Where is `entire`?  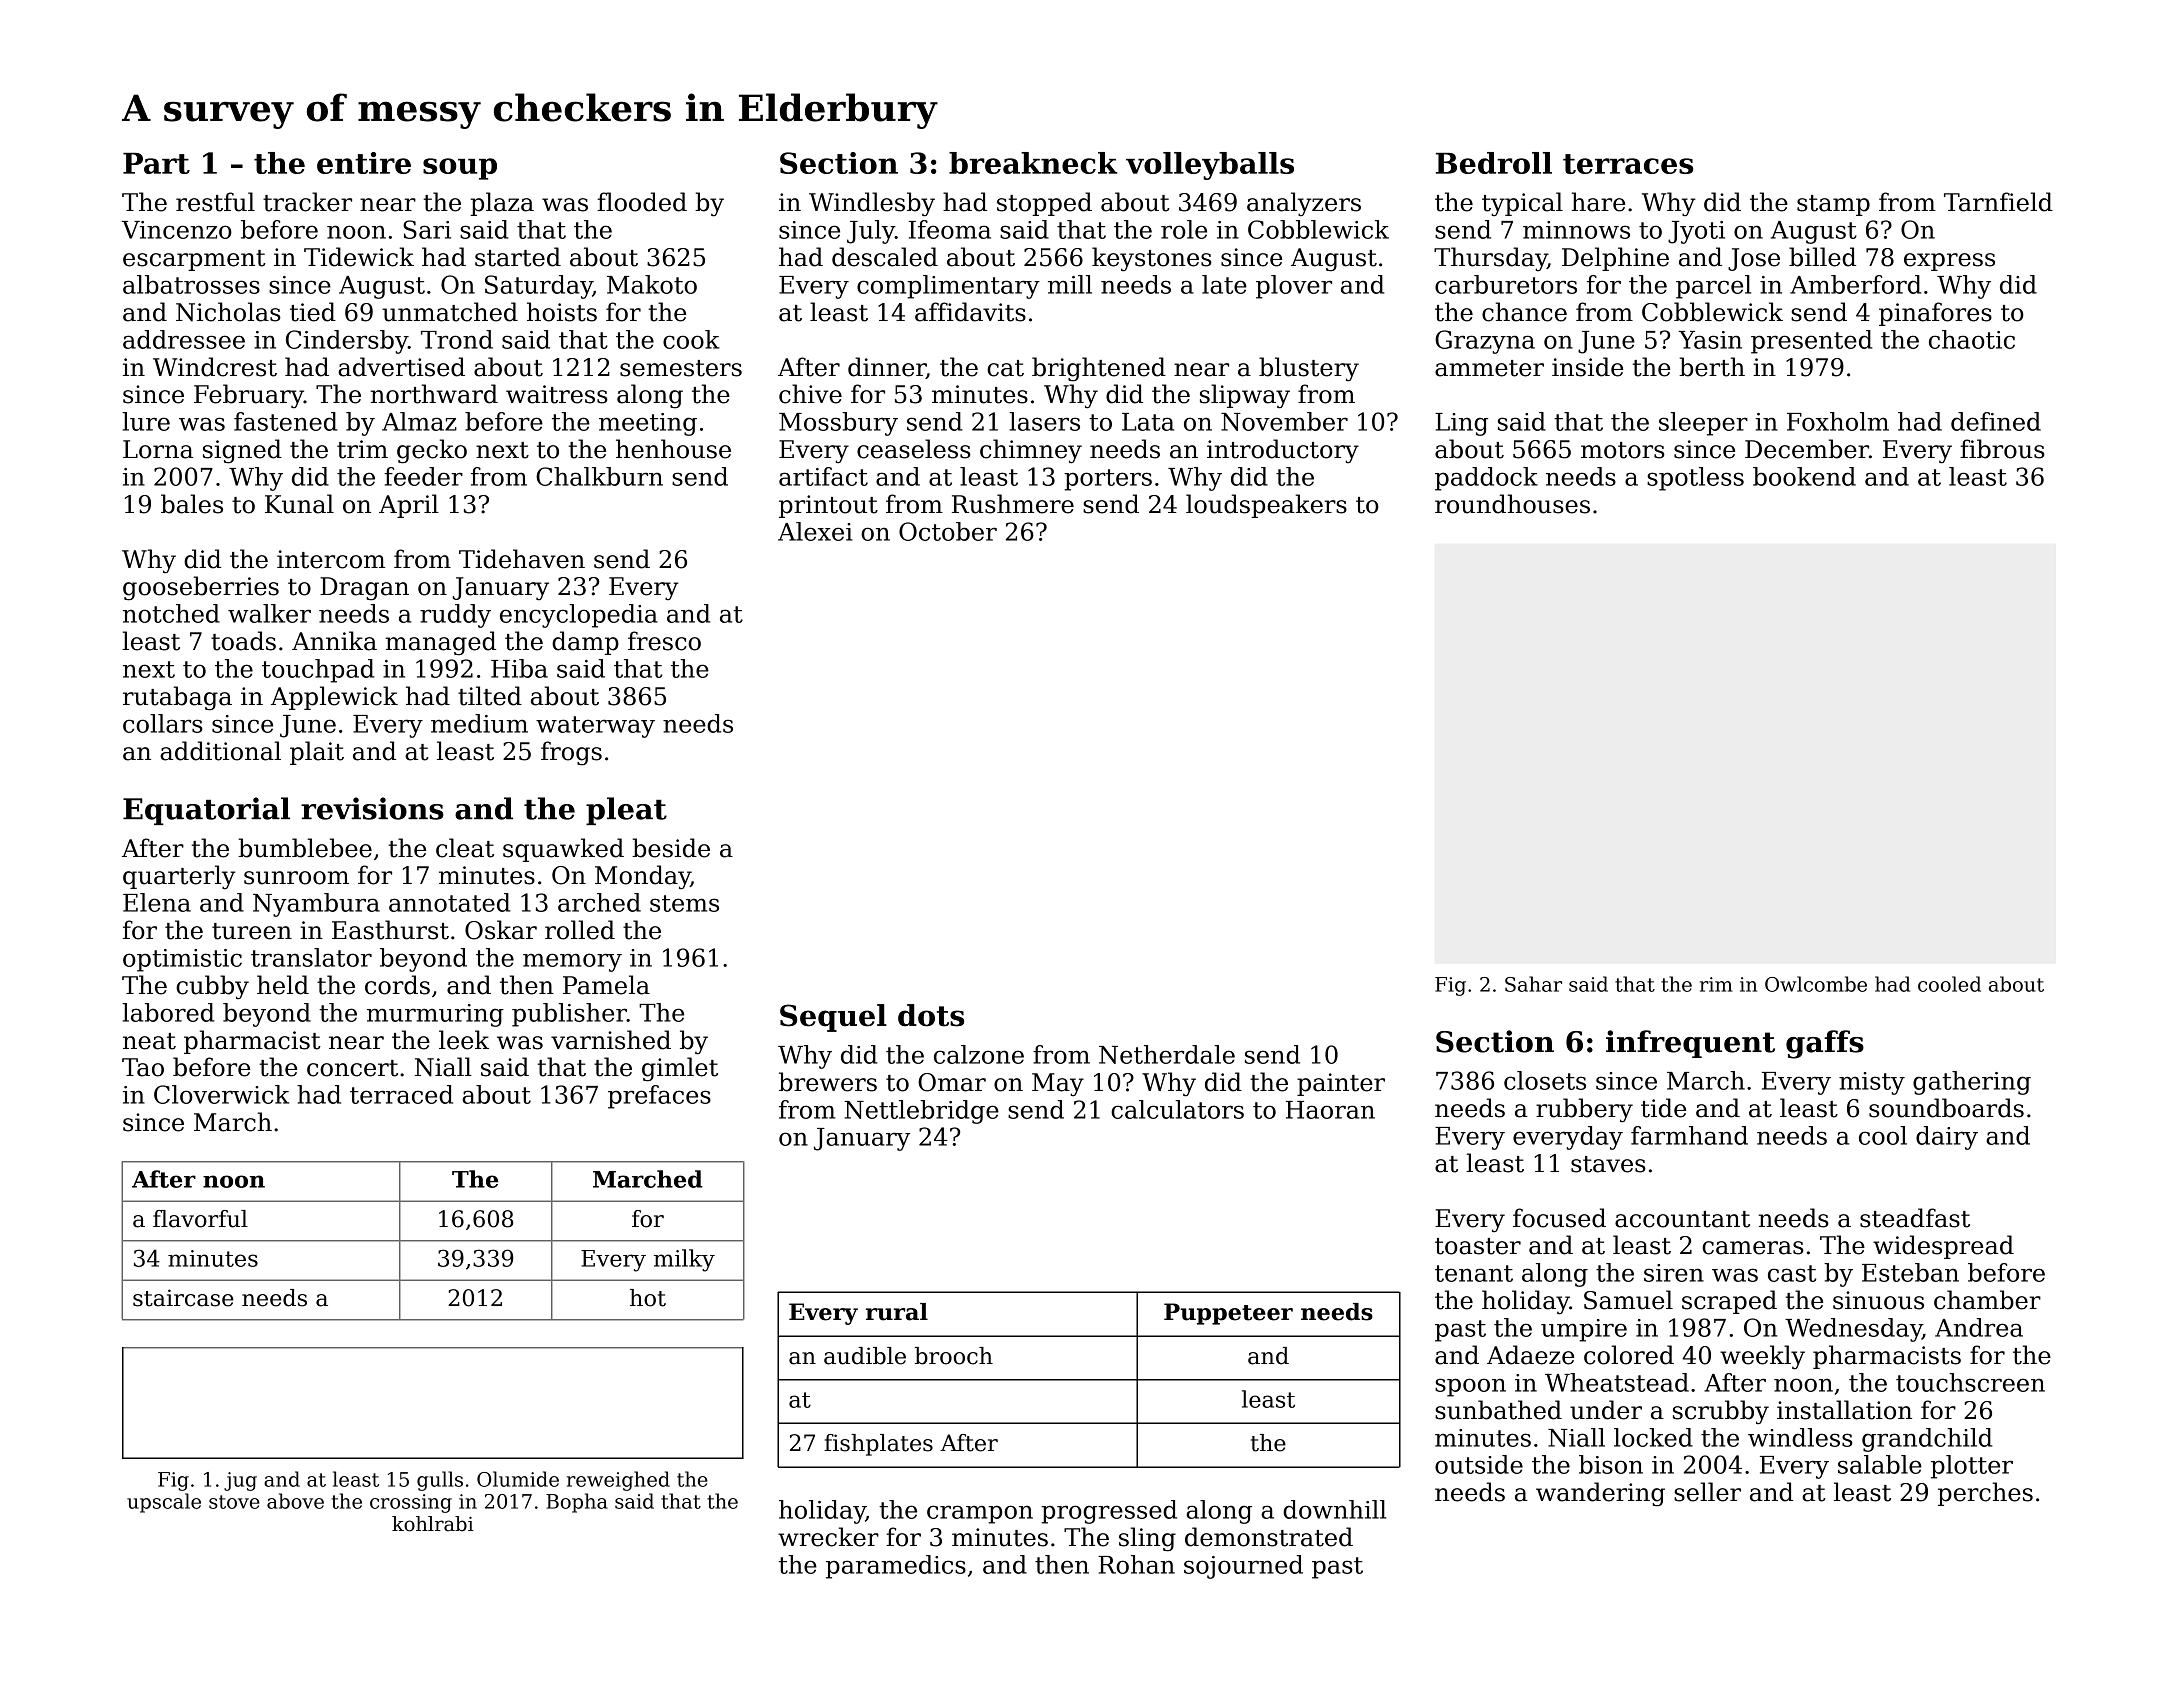 entire is located at coordinates (364, 163).
